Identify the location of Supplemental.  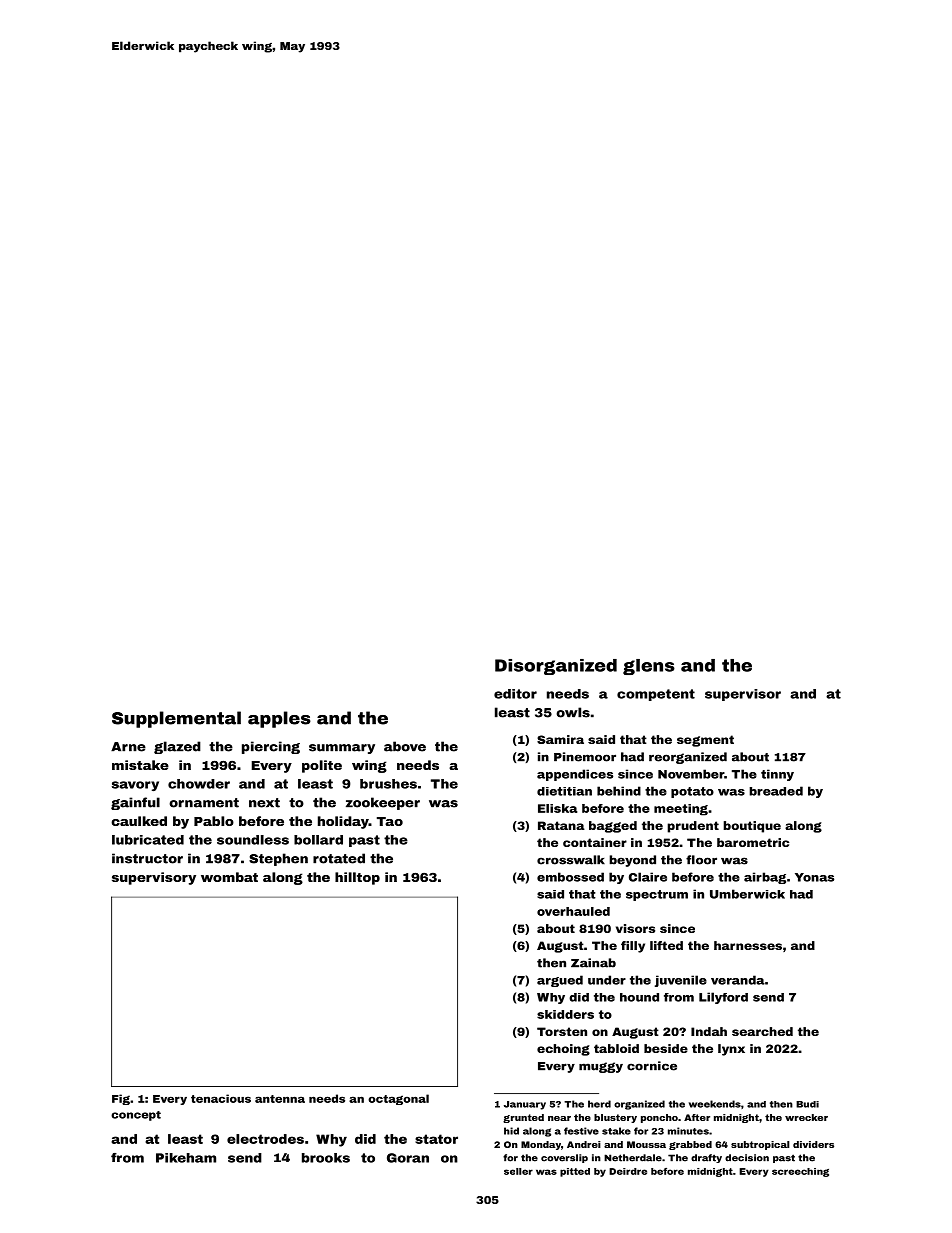
(176, 719).
